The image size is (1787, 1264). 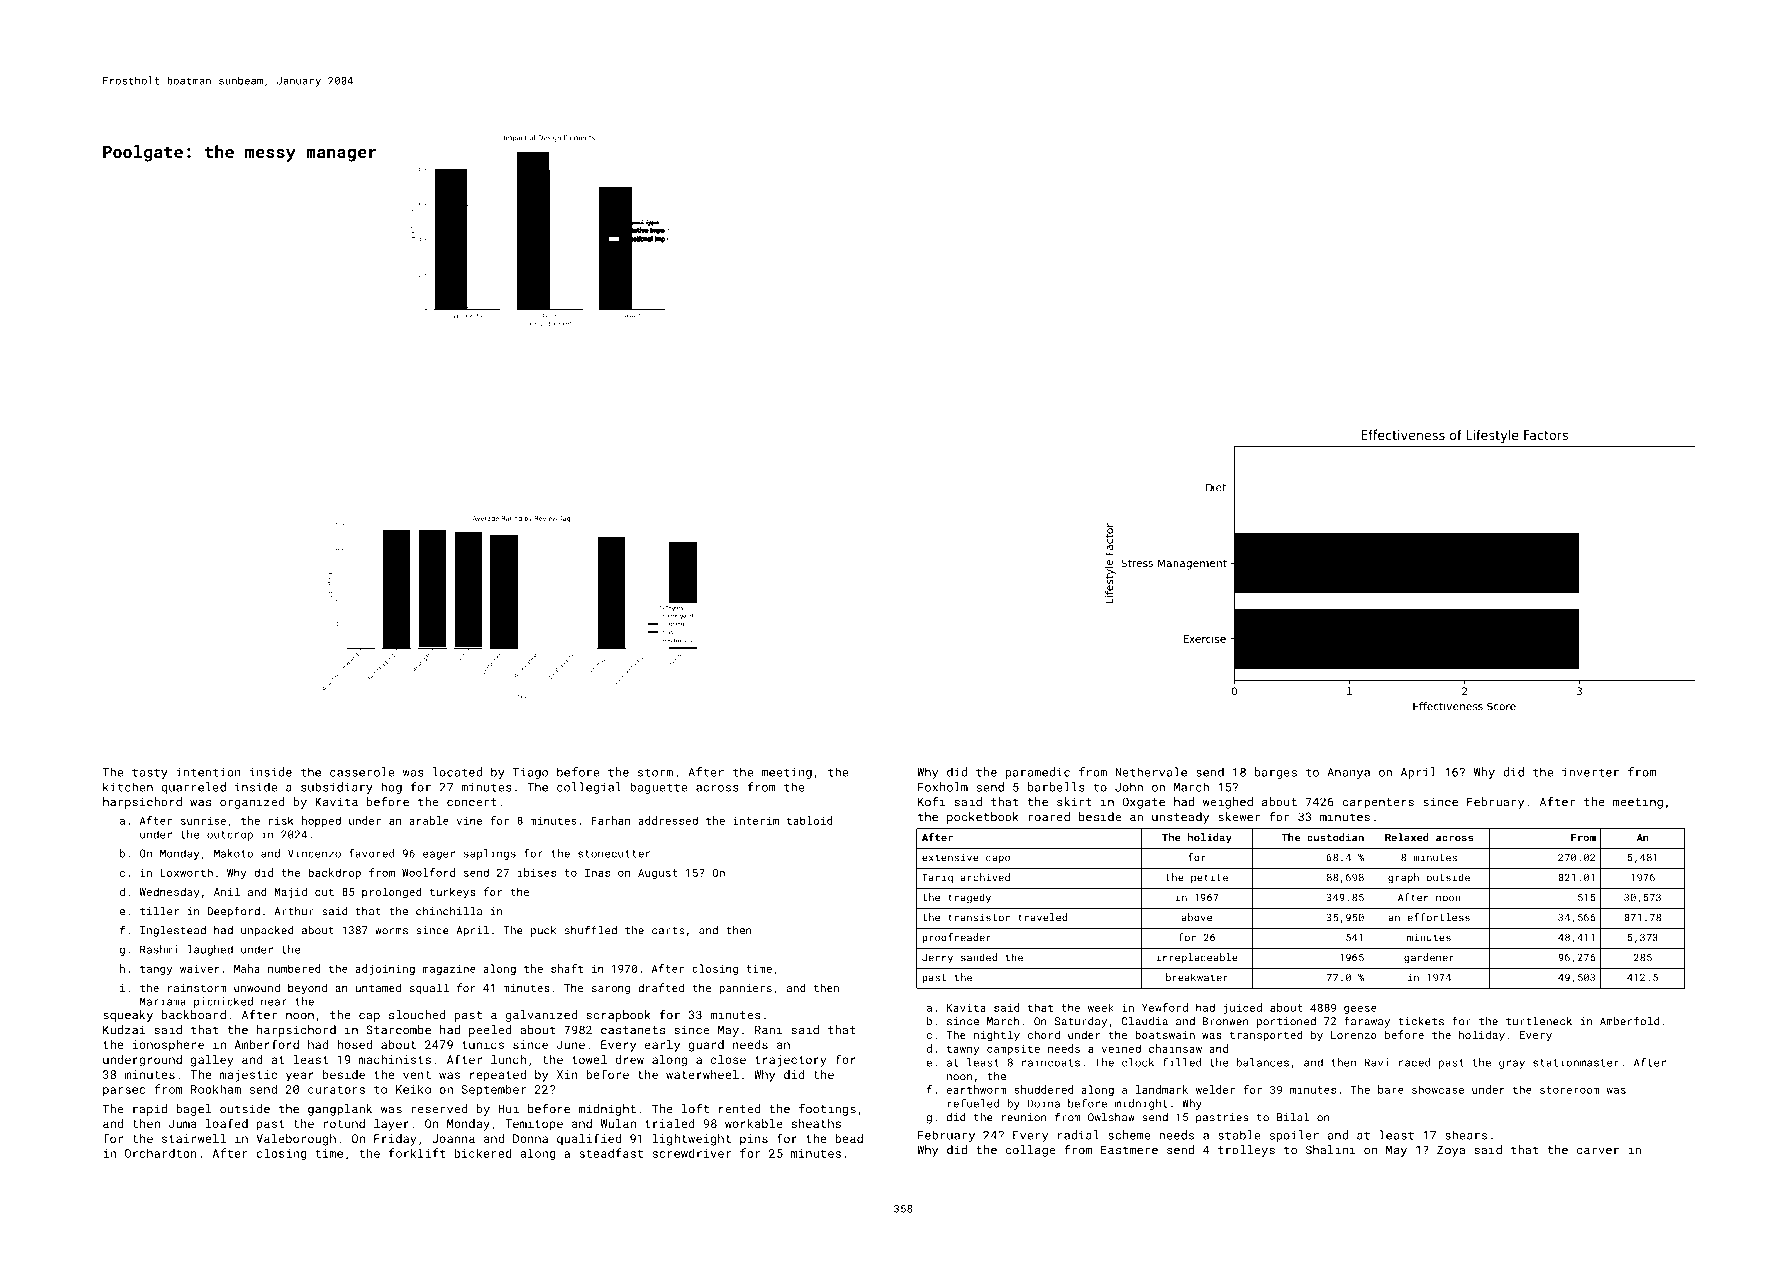 I want to click on effortless, so click(x=1438, y=917).
